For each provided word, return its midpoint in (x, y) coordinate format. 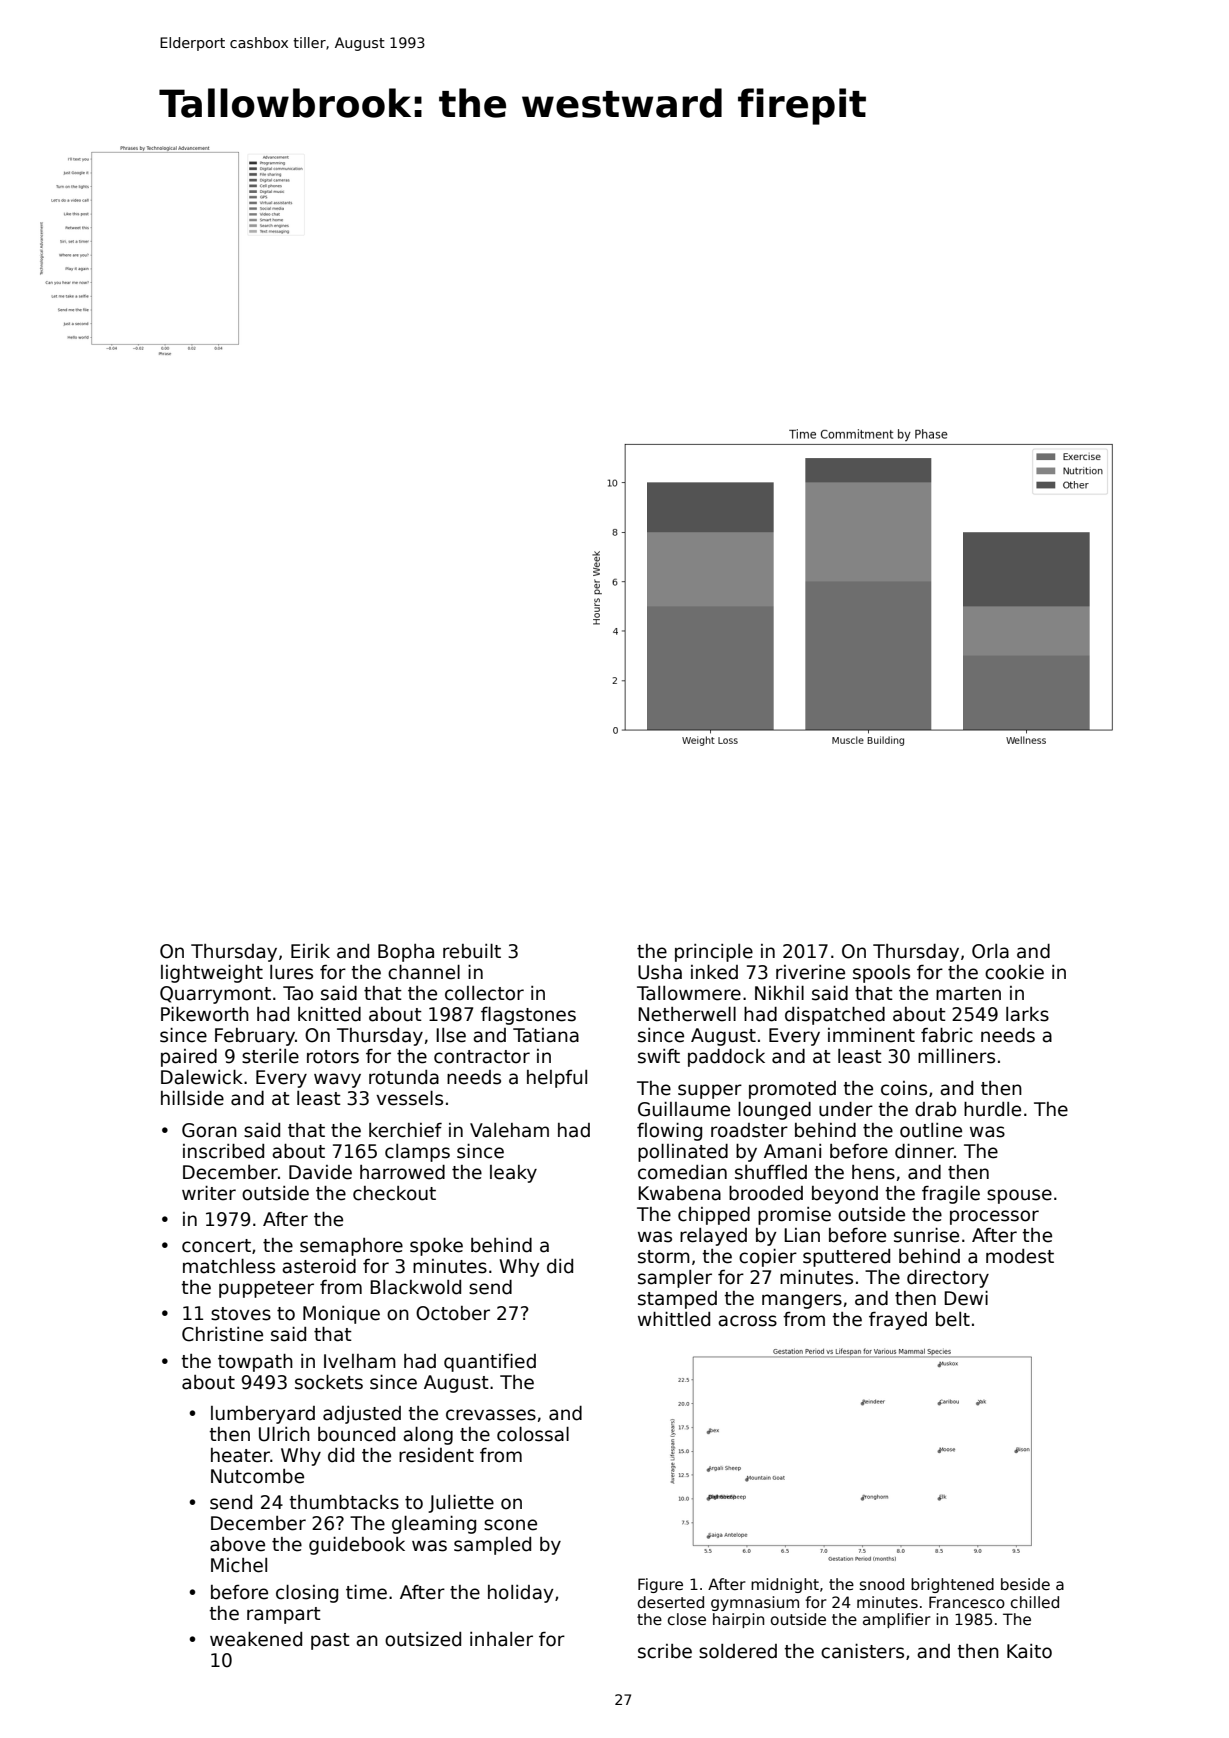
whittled (674, 1319)
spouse (1019, 1196)
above (237, 1544)
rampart (284, 1615)
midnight (785, 1585)
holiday (521, 1594)
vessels (409, 1098)
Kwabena (679, 1193)
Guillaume (684, 1109)
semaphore (351, 1247)
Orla (990, 951)
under (846, 1109)
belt (953, 1319)
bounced (356, 1434)
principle (714, 953)
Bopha (406, 953)
